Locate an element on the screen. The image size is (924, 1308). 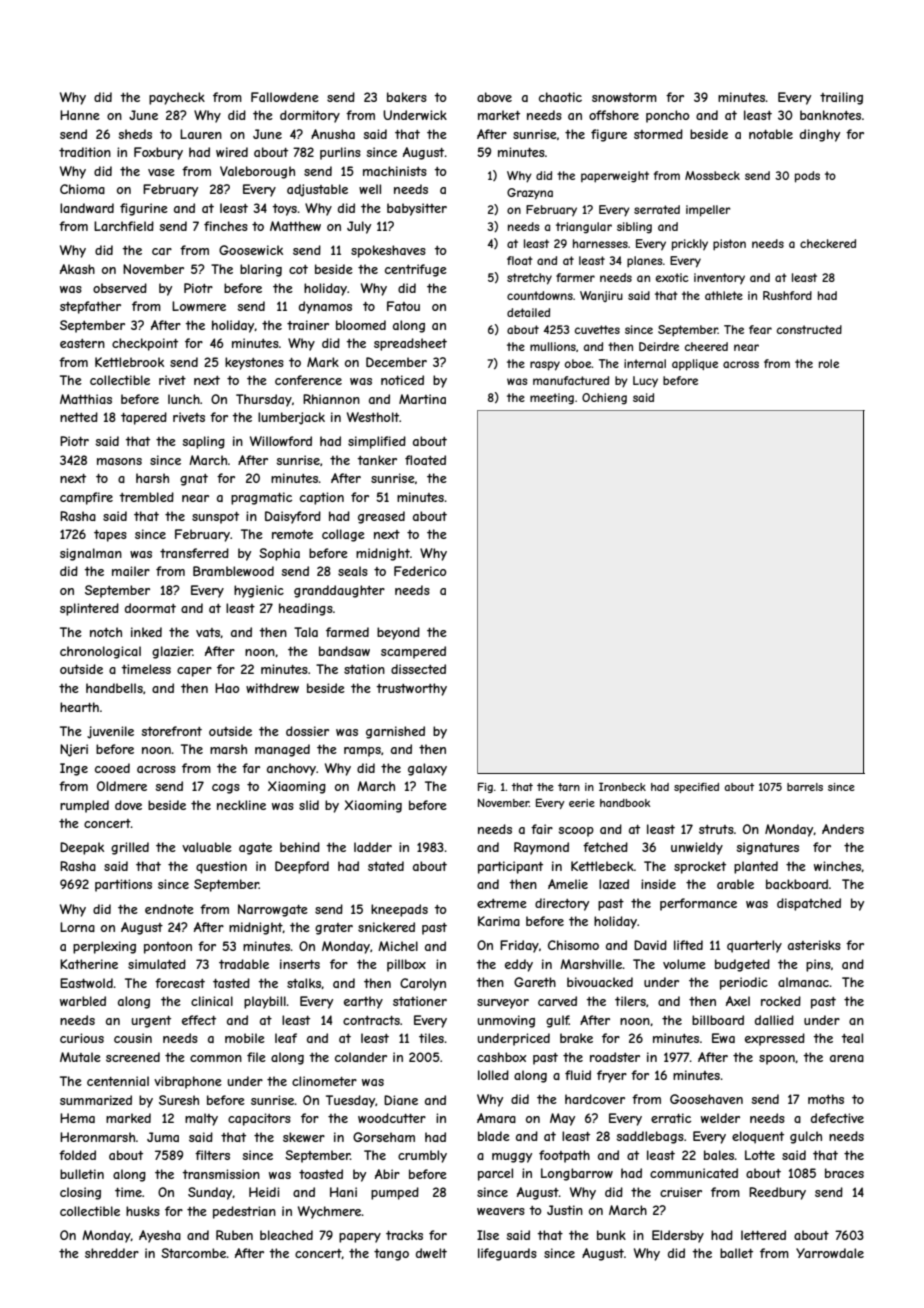
Fallowdene is located at coordinates (285, 97).
